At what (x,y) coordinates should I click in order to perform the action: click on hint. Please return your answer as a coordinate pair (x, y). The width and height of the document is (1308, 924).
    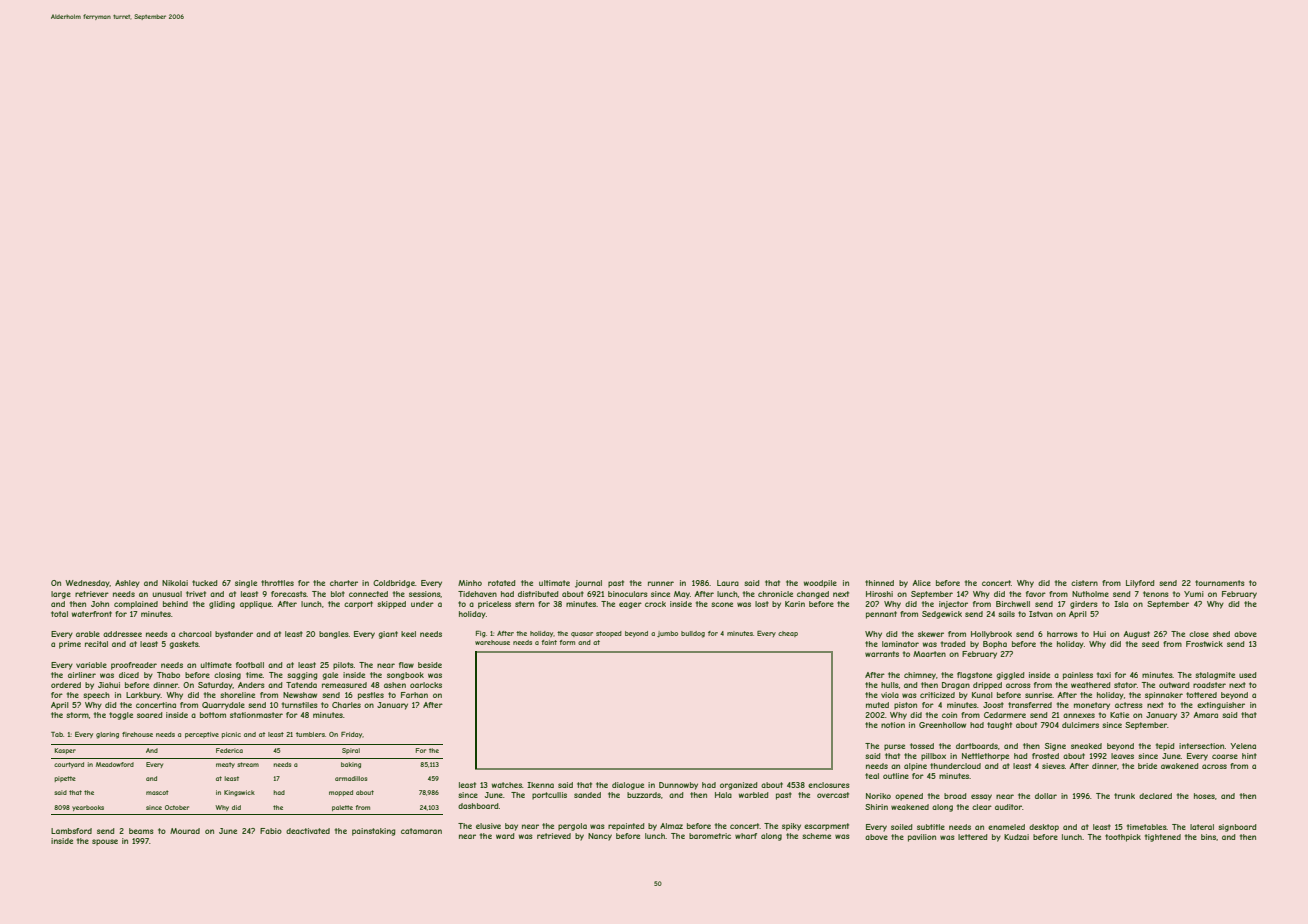
    Looking at the image, I should click on (1249, 756).
